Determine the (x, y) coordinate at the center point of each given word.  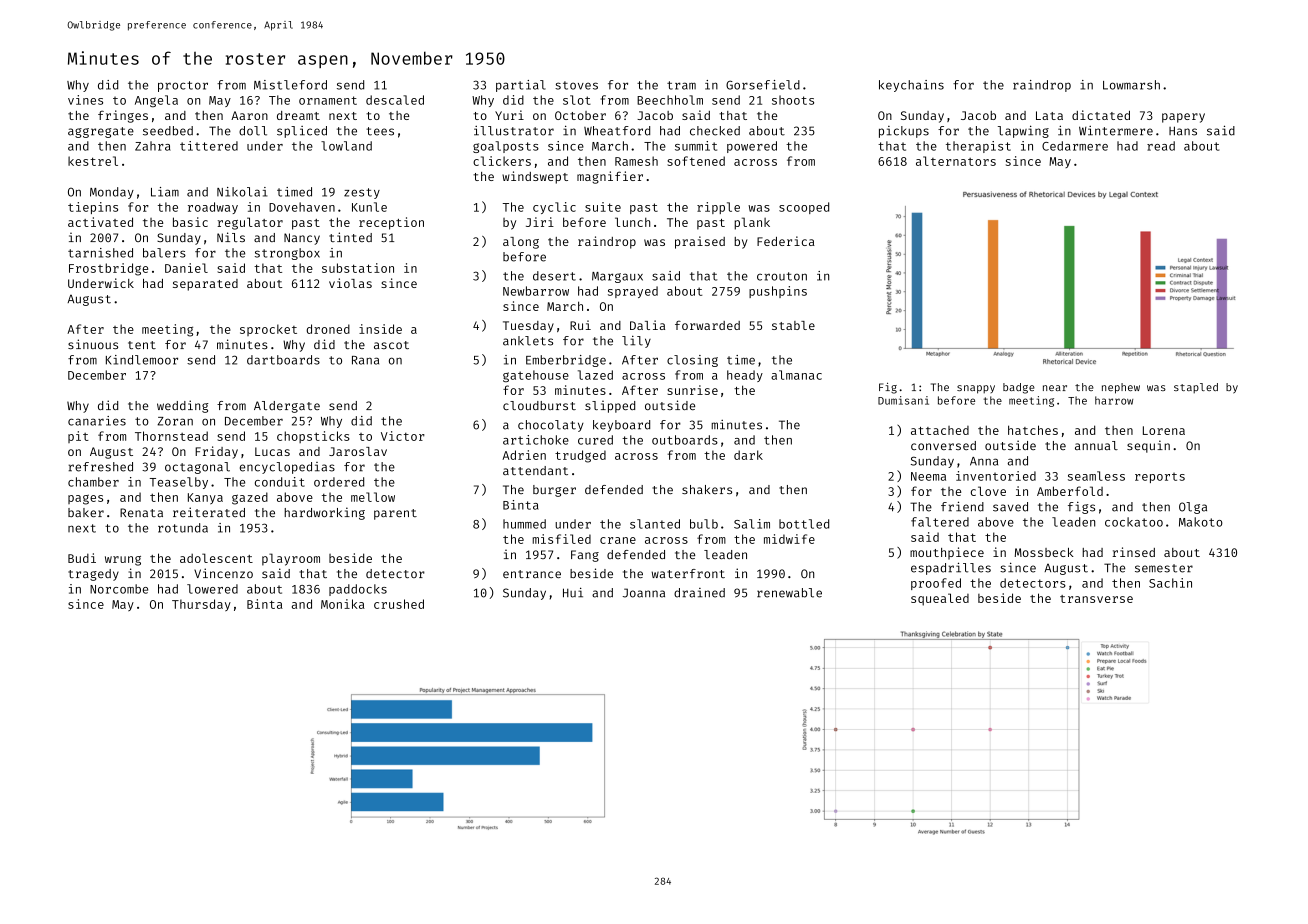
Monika (343, 604)
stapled (1196, 388)
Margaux (617, 277)
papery (1183, 118)
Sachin (1170, 583)
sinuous (93, 344)
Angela (156, 101)
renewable (789, 593)
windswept (535, 177)
